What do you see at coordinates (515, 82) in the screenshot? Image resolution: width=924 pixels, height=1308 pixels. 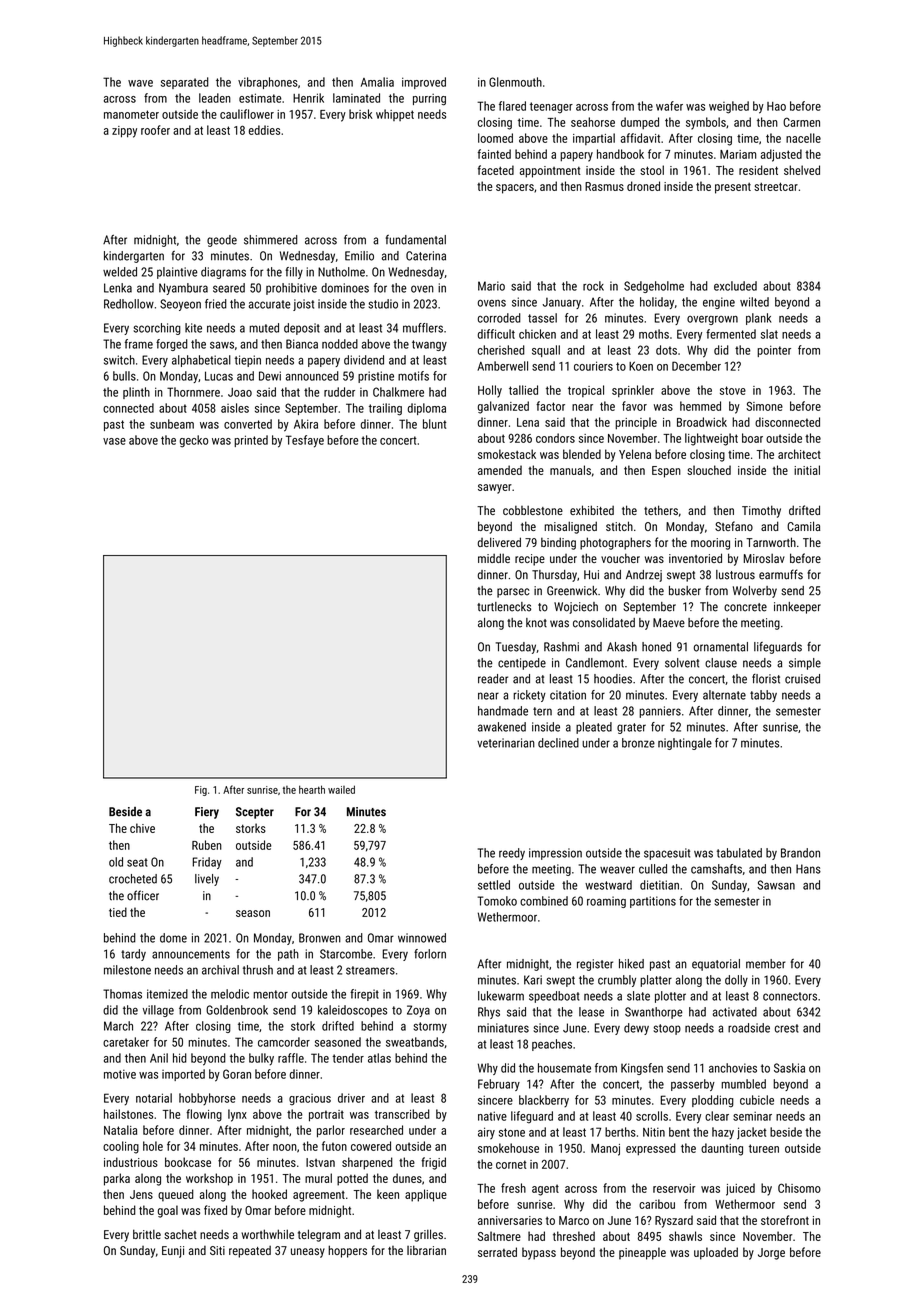 I see `Glenmouth` at bounding box center [515, 82].
